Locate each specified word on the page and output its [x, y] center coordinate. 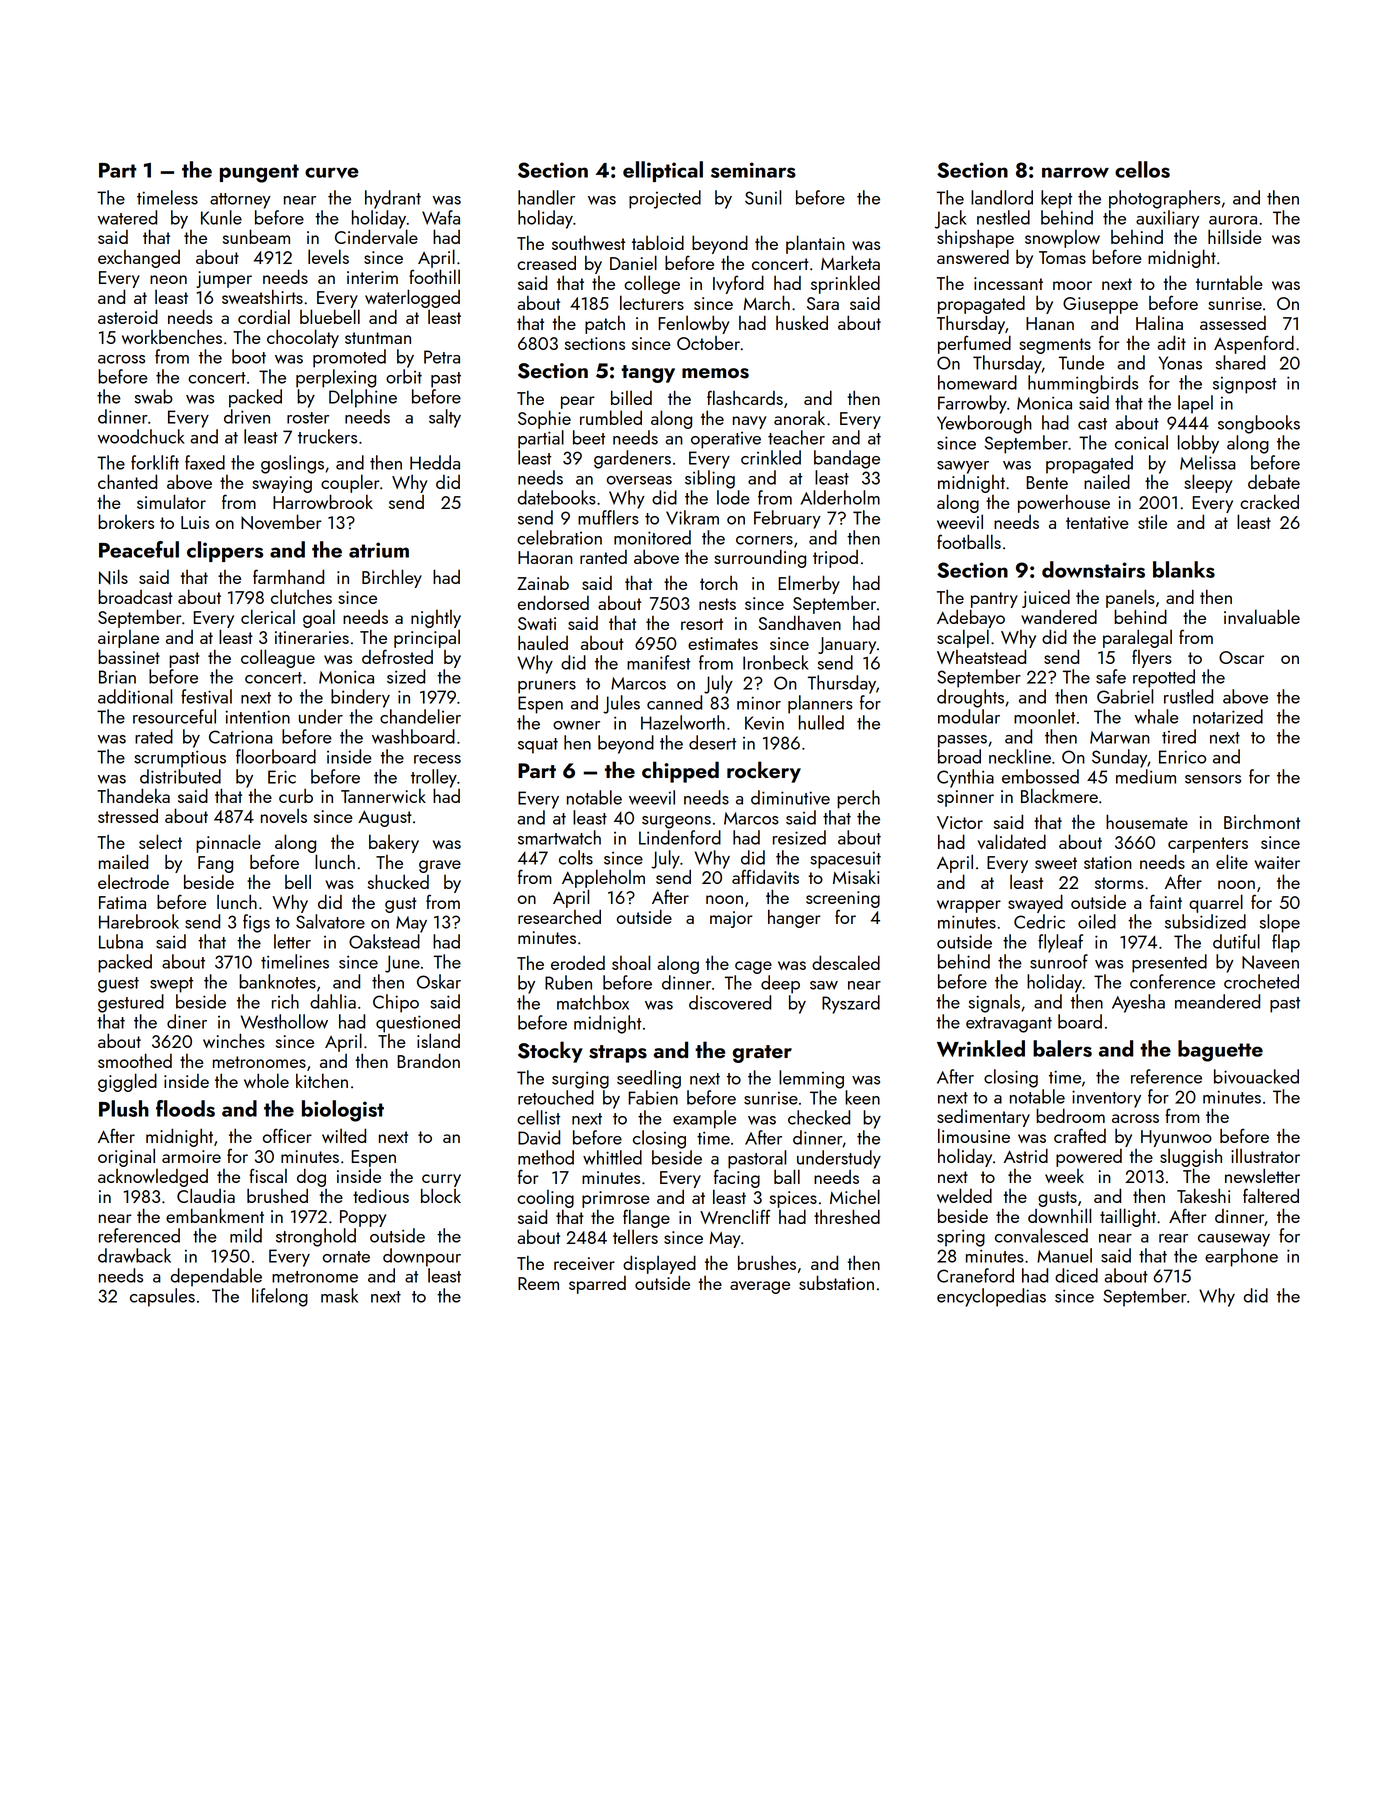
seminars [753, 170]
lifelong [280, 1297]
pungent [259, 173]
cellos [1142, 169]
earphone [1241, 1257]
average [760, 1287]
